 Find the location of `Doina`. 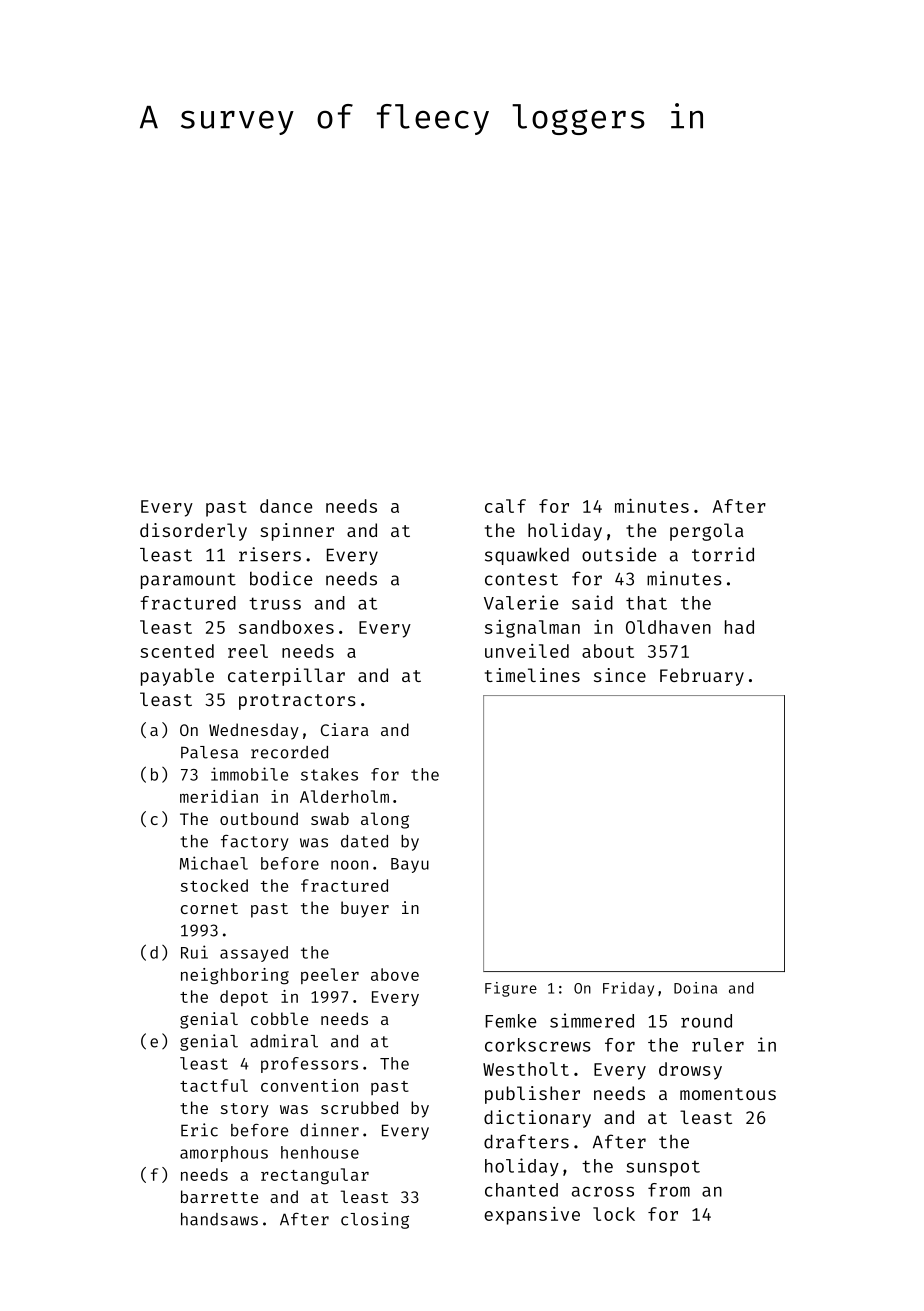

Doina is located at coordinates (695, 988).
